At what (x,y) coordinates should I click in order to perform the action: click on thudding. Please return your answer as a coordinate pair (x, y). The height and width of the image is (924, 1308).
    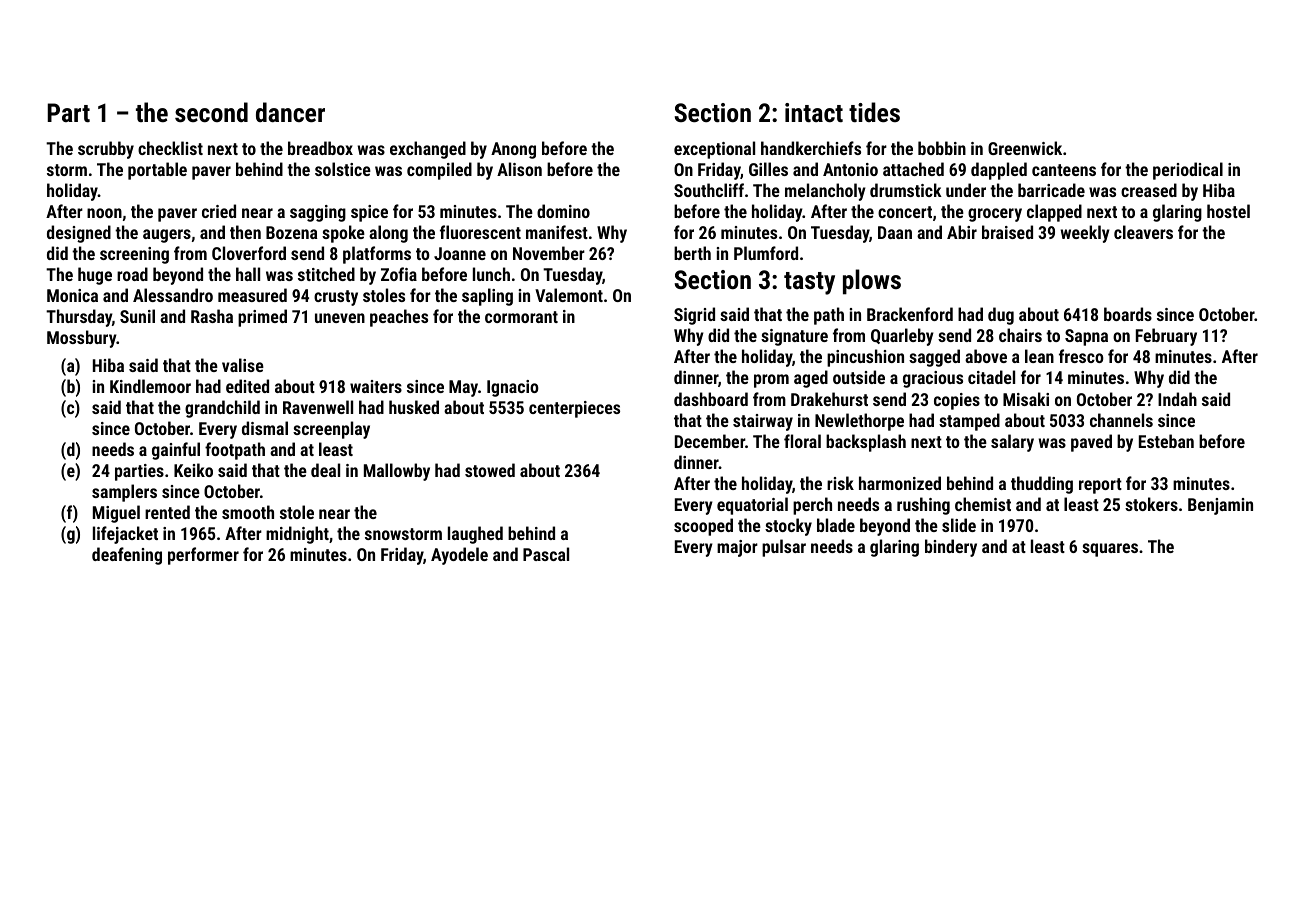
    Looking at the image, I should click on (1042, 485).
